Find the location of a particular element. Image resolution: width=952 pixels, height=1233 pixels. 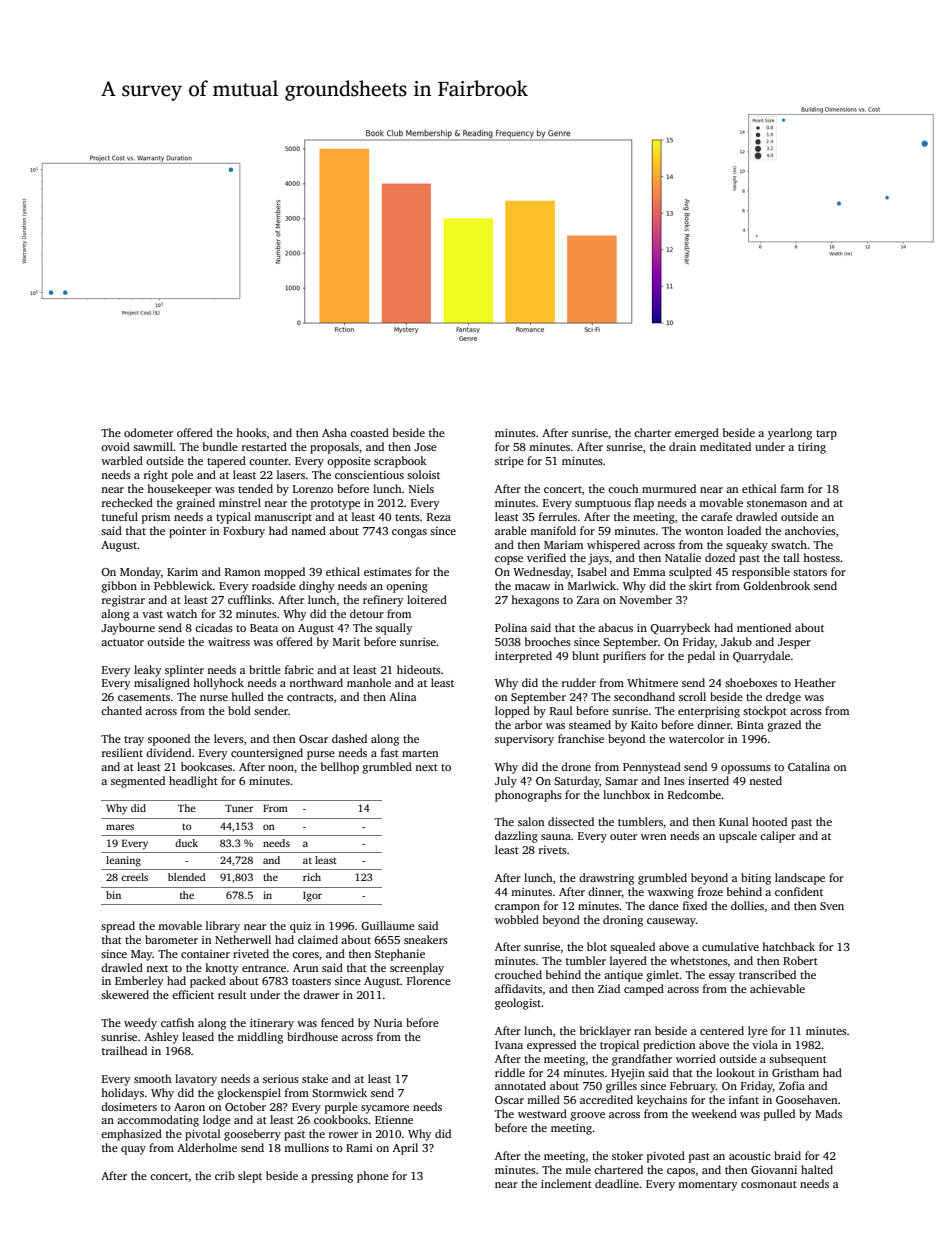

emerged is located at coordinates (697, 434).
